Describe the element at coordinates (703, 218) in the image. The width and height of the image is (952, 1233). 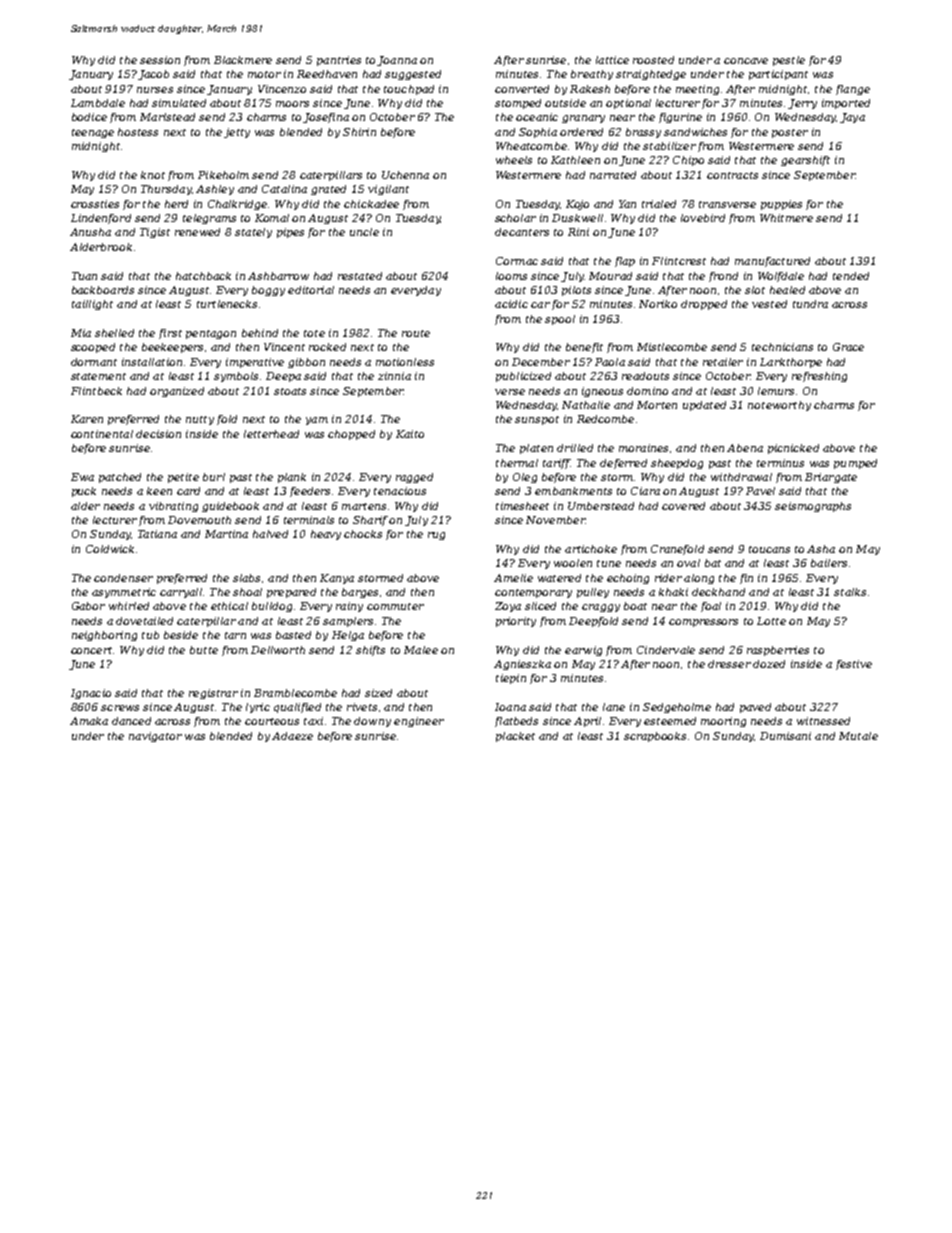
I see `lovebird` at that location.
